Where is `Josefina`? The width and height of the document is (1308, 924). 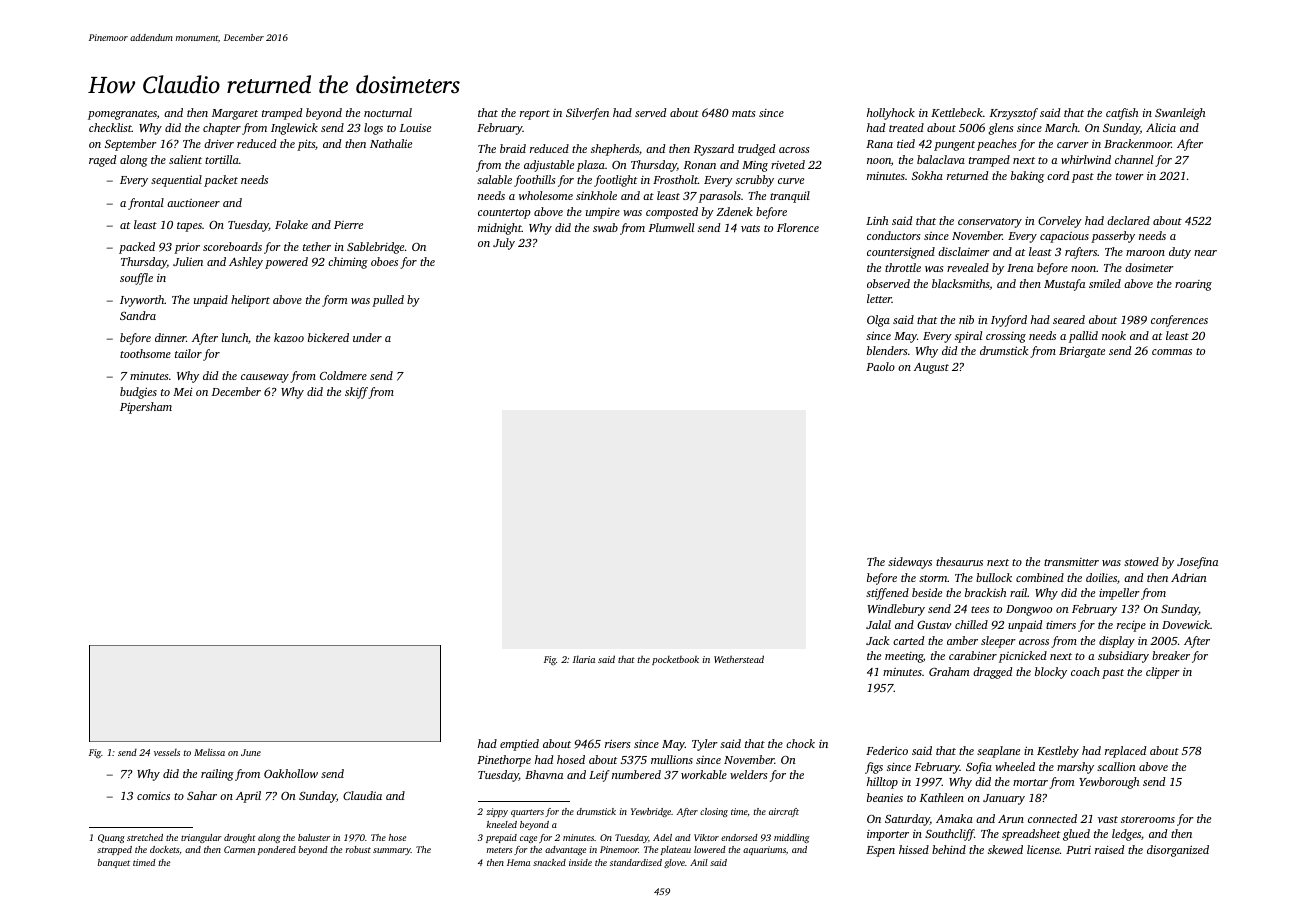 Josefina is located at coordinates (1197, 563).
